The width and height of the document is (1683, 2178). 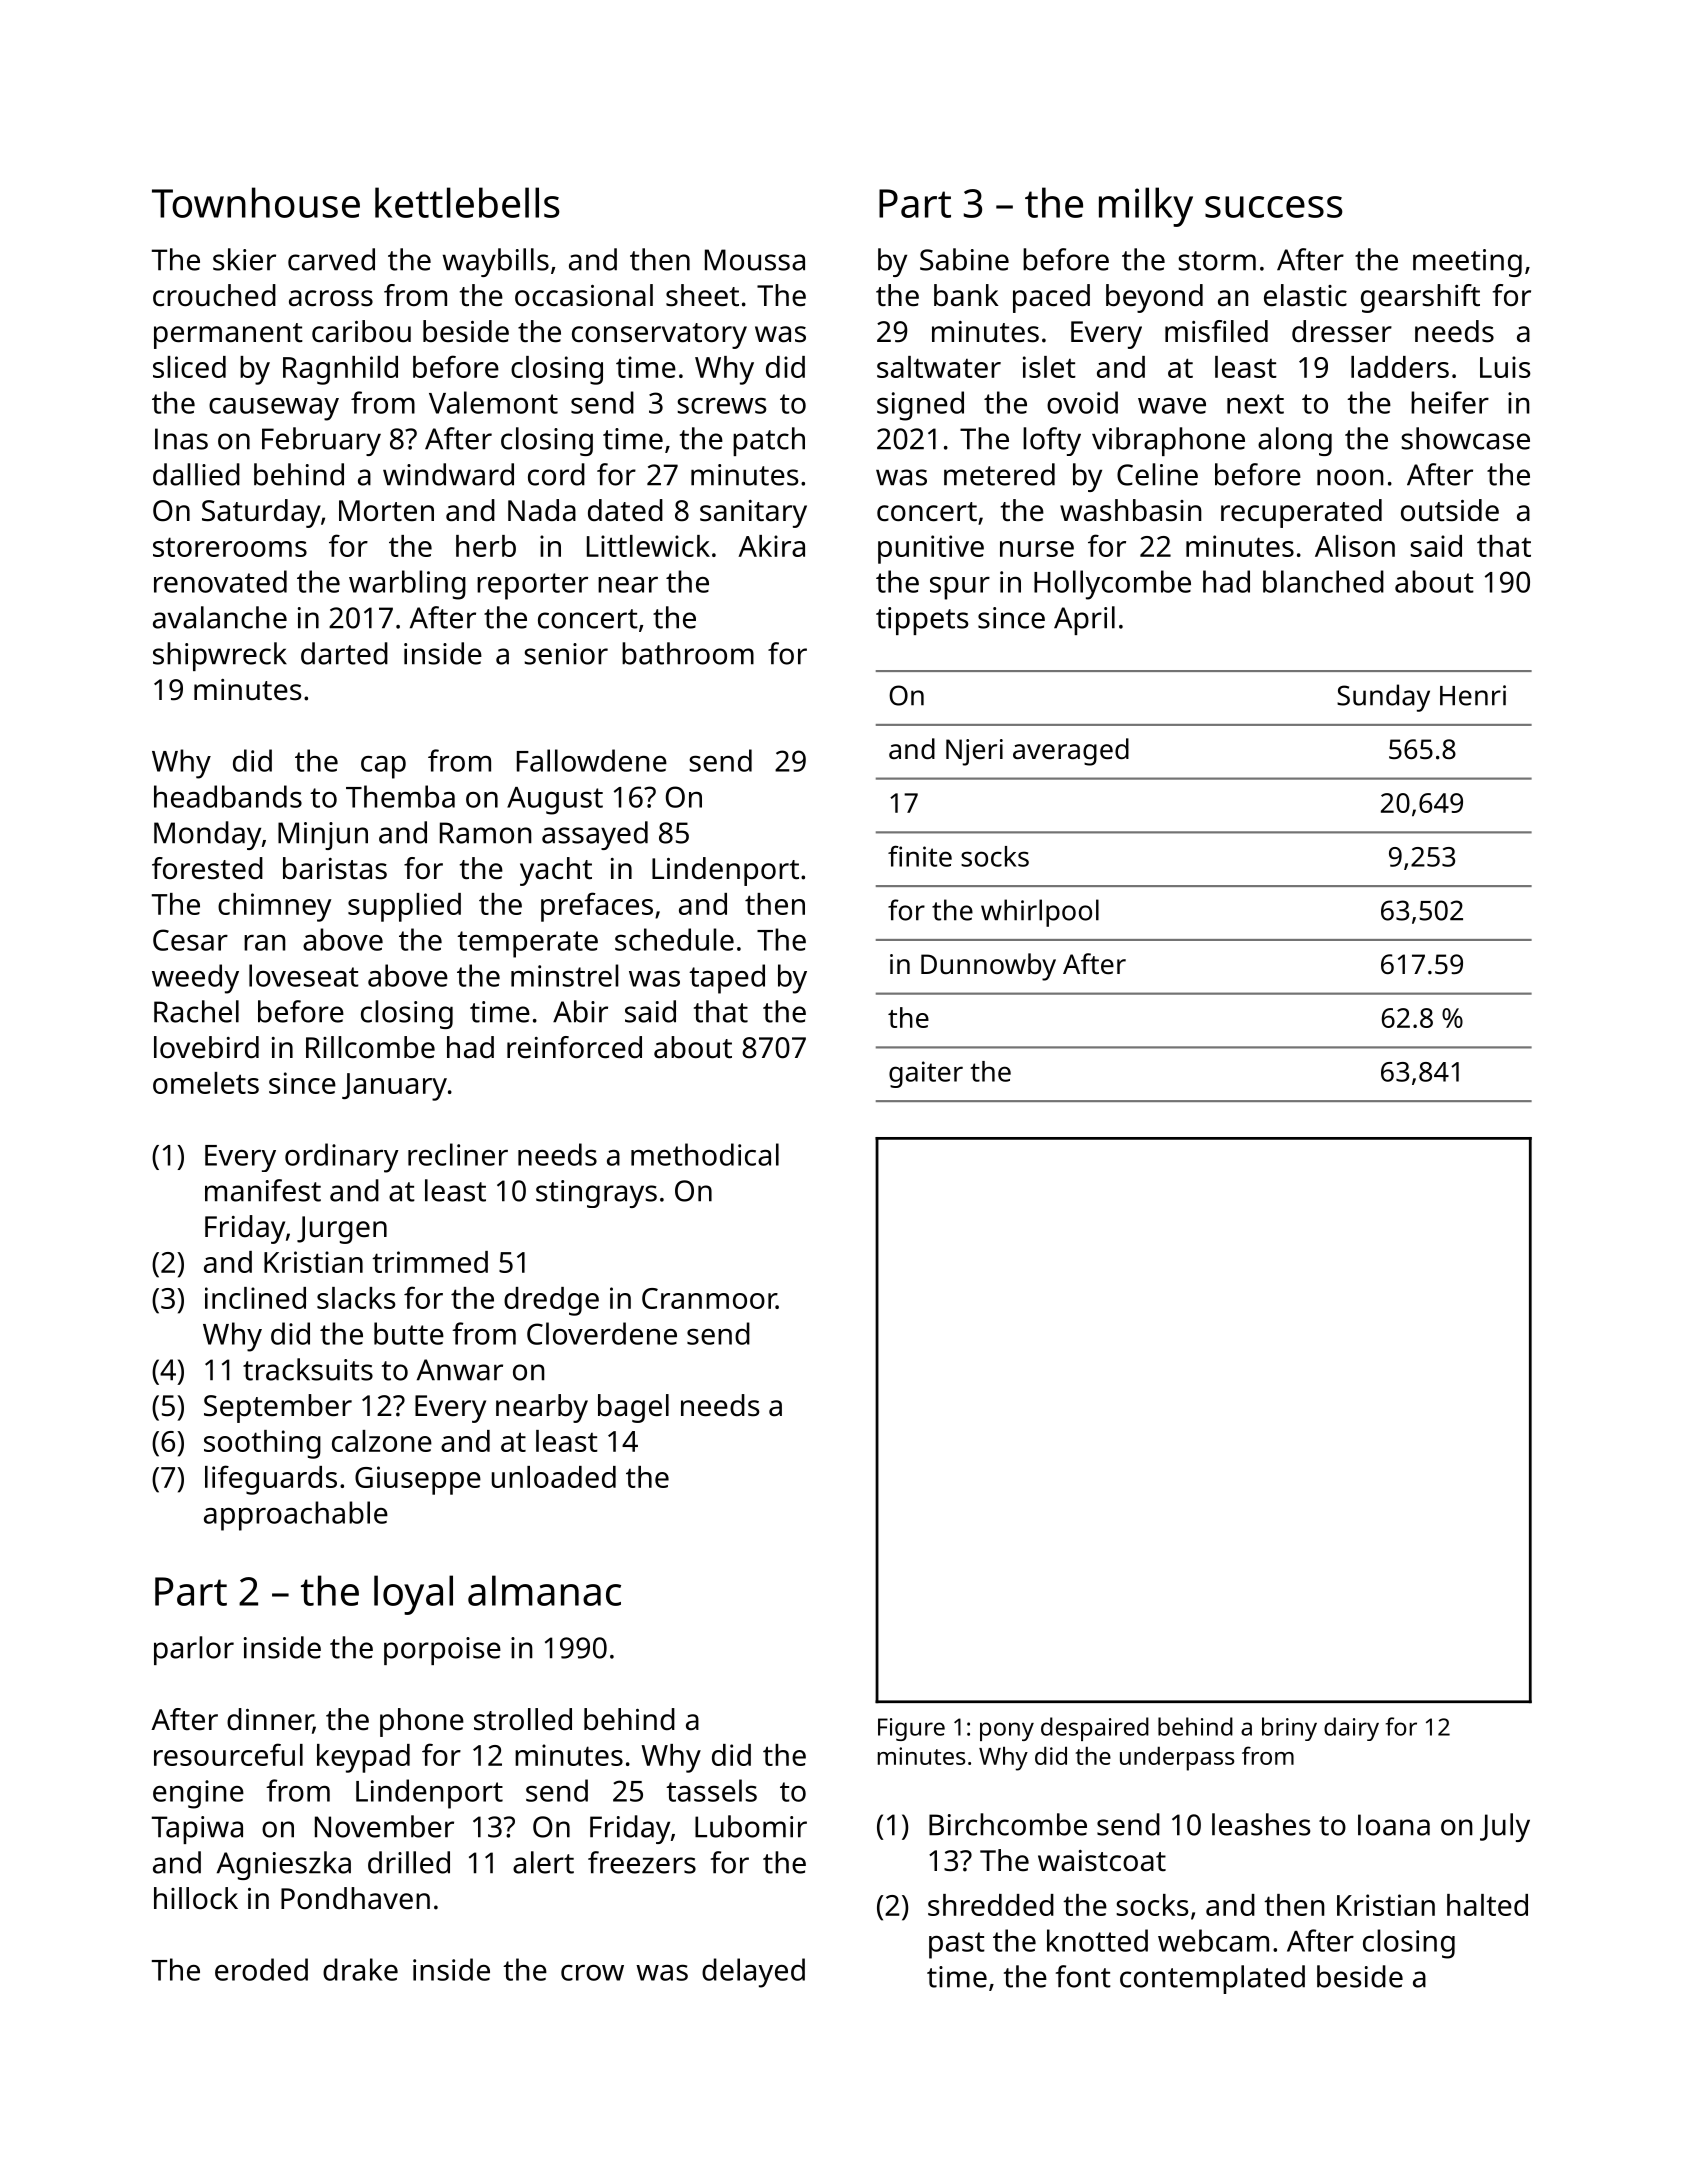 What do you see at coordinates (394, 1087) in the document?
I see `January` at bounding box center [394, 1087].
